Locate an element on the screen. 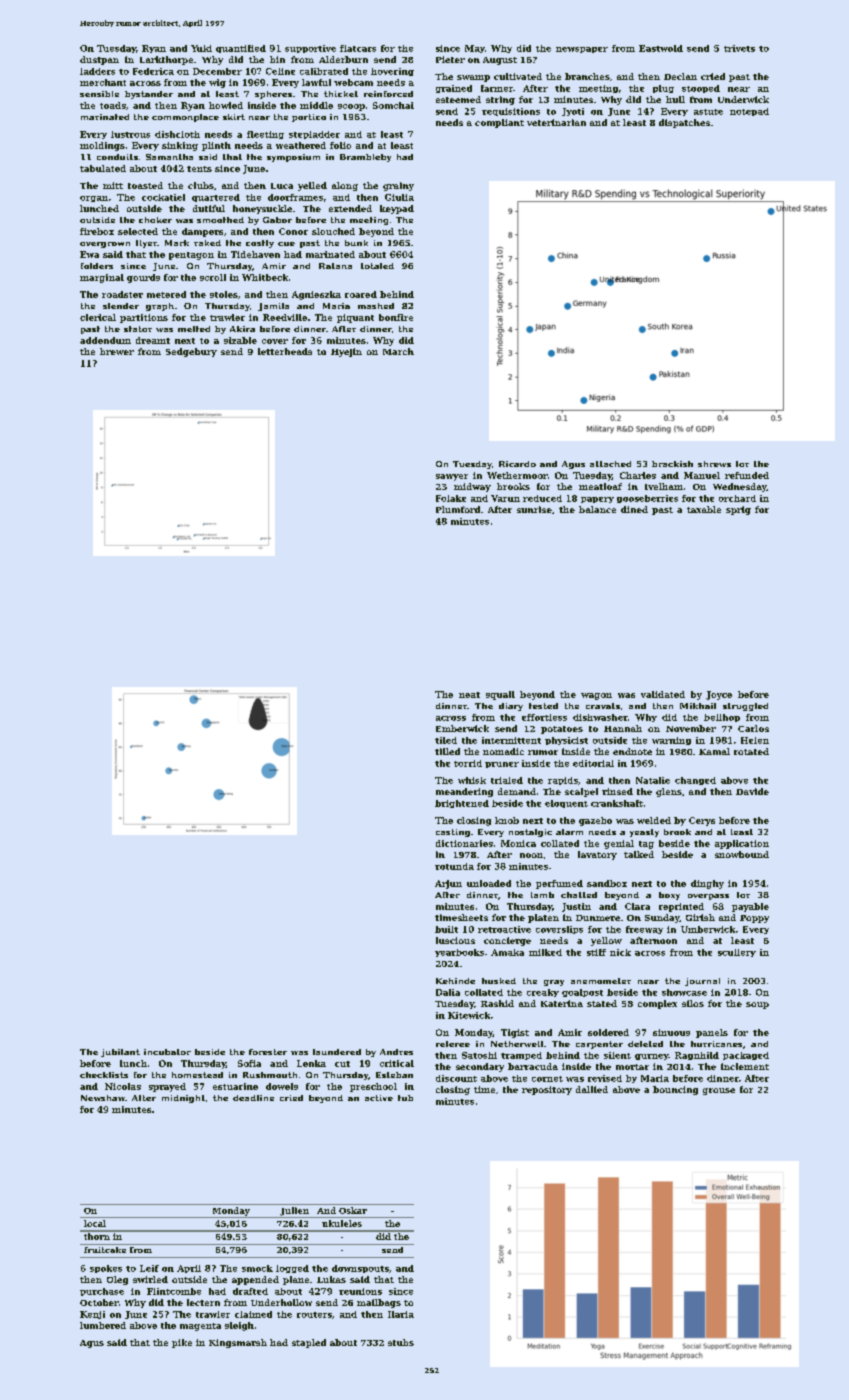 The image size is (849, 1400). quantified is located at coordinates (241, 49).
